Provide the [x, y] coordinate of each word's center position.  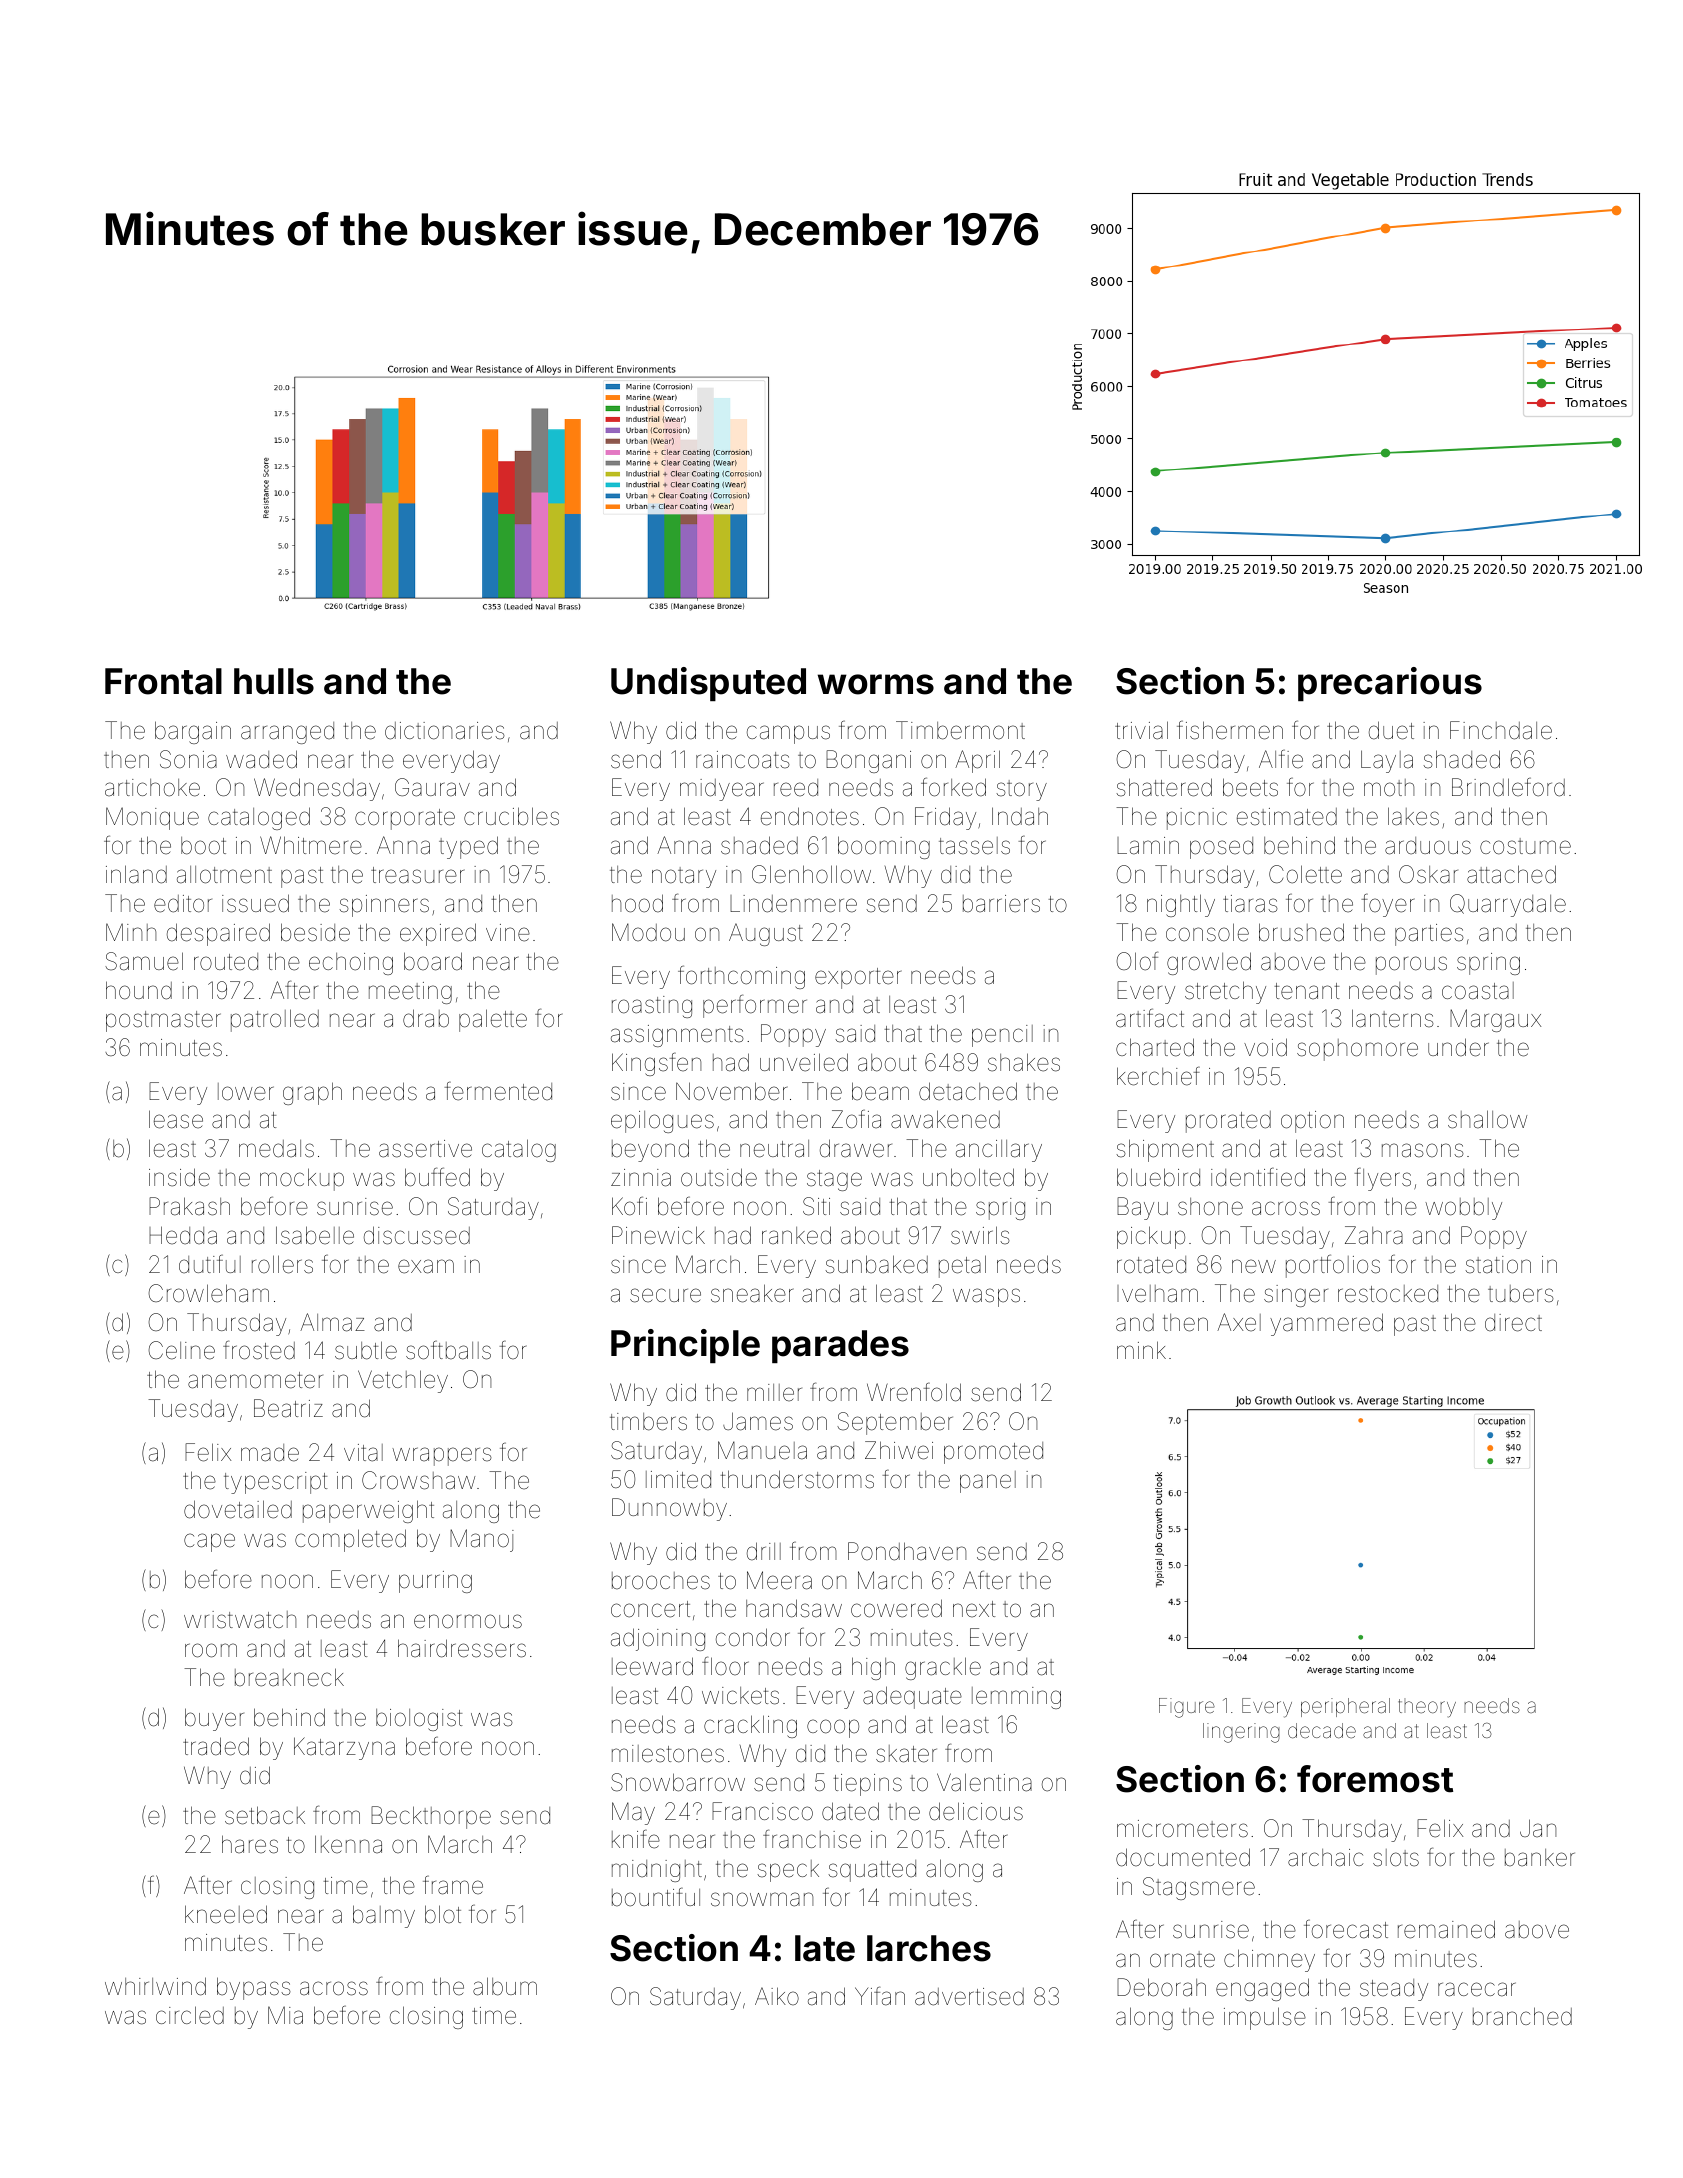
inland [136, 874]
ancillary [999, 1151]
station [1498, 1265]
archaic [1325, 1858]
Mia [285, 2015]
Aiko [777, 1996]
